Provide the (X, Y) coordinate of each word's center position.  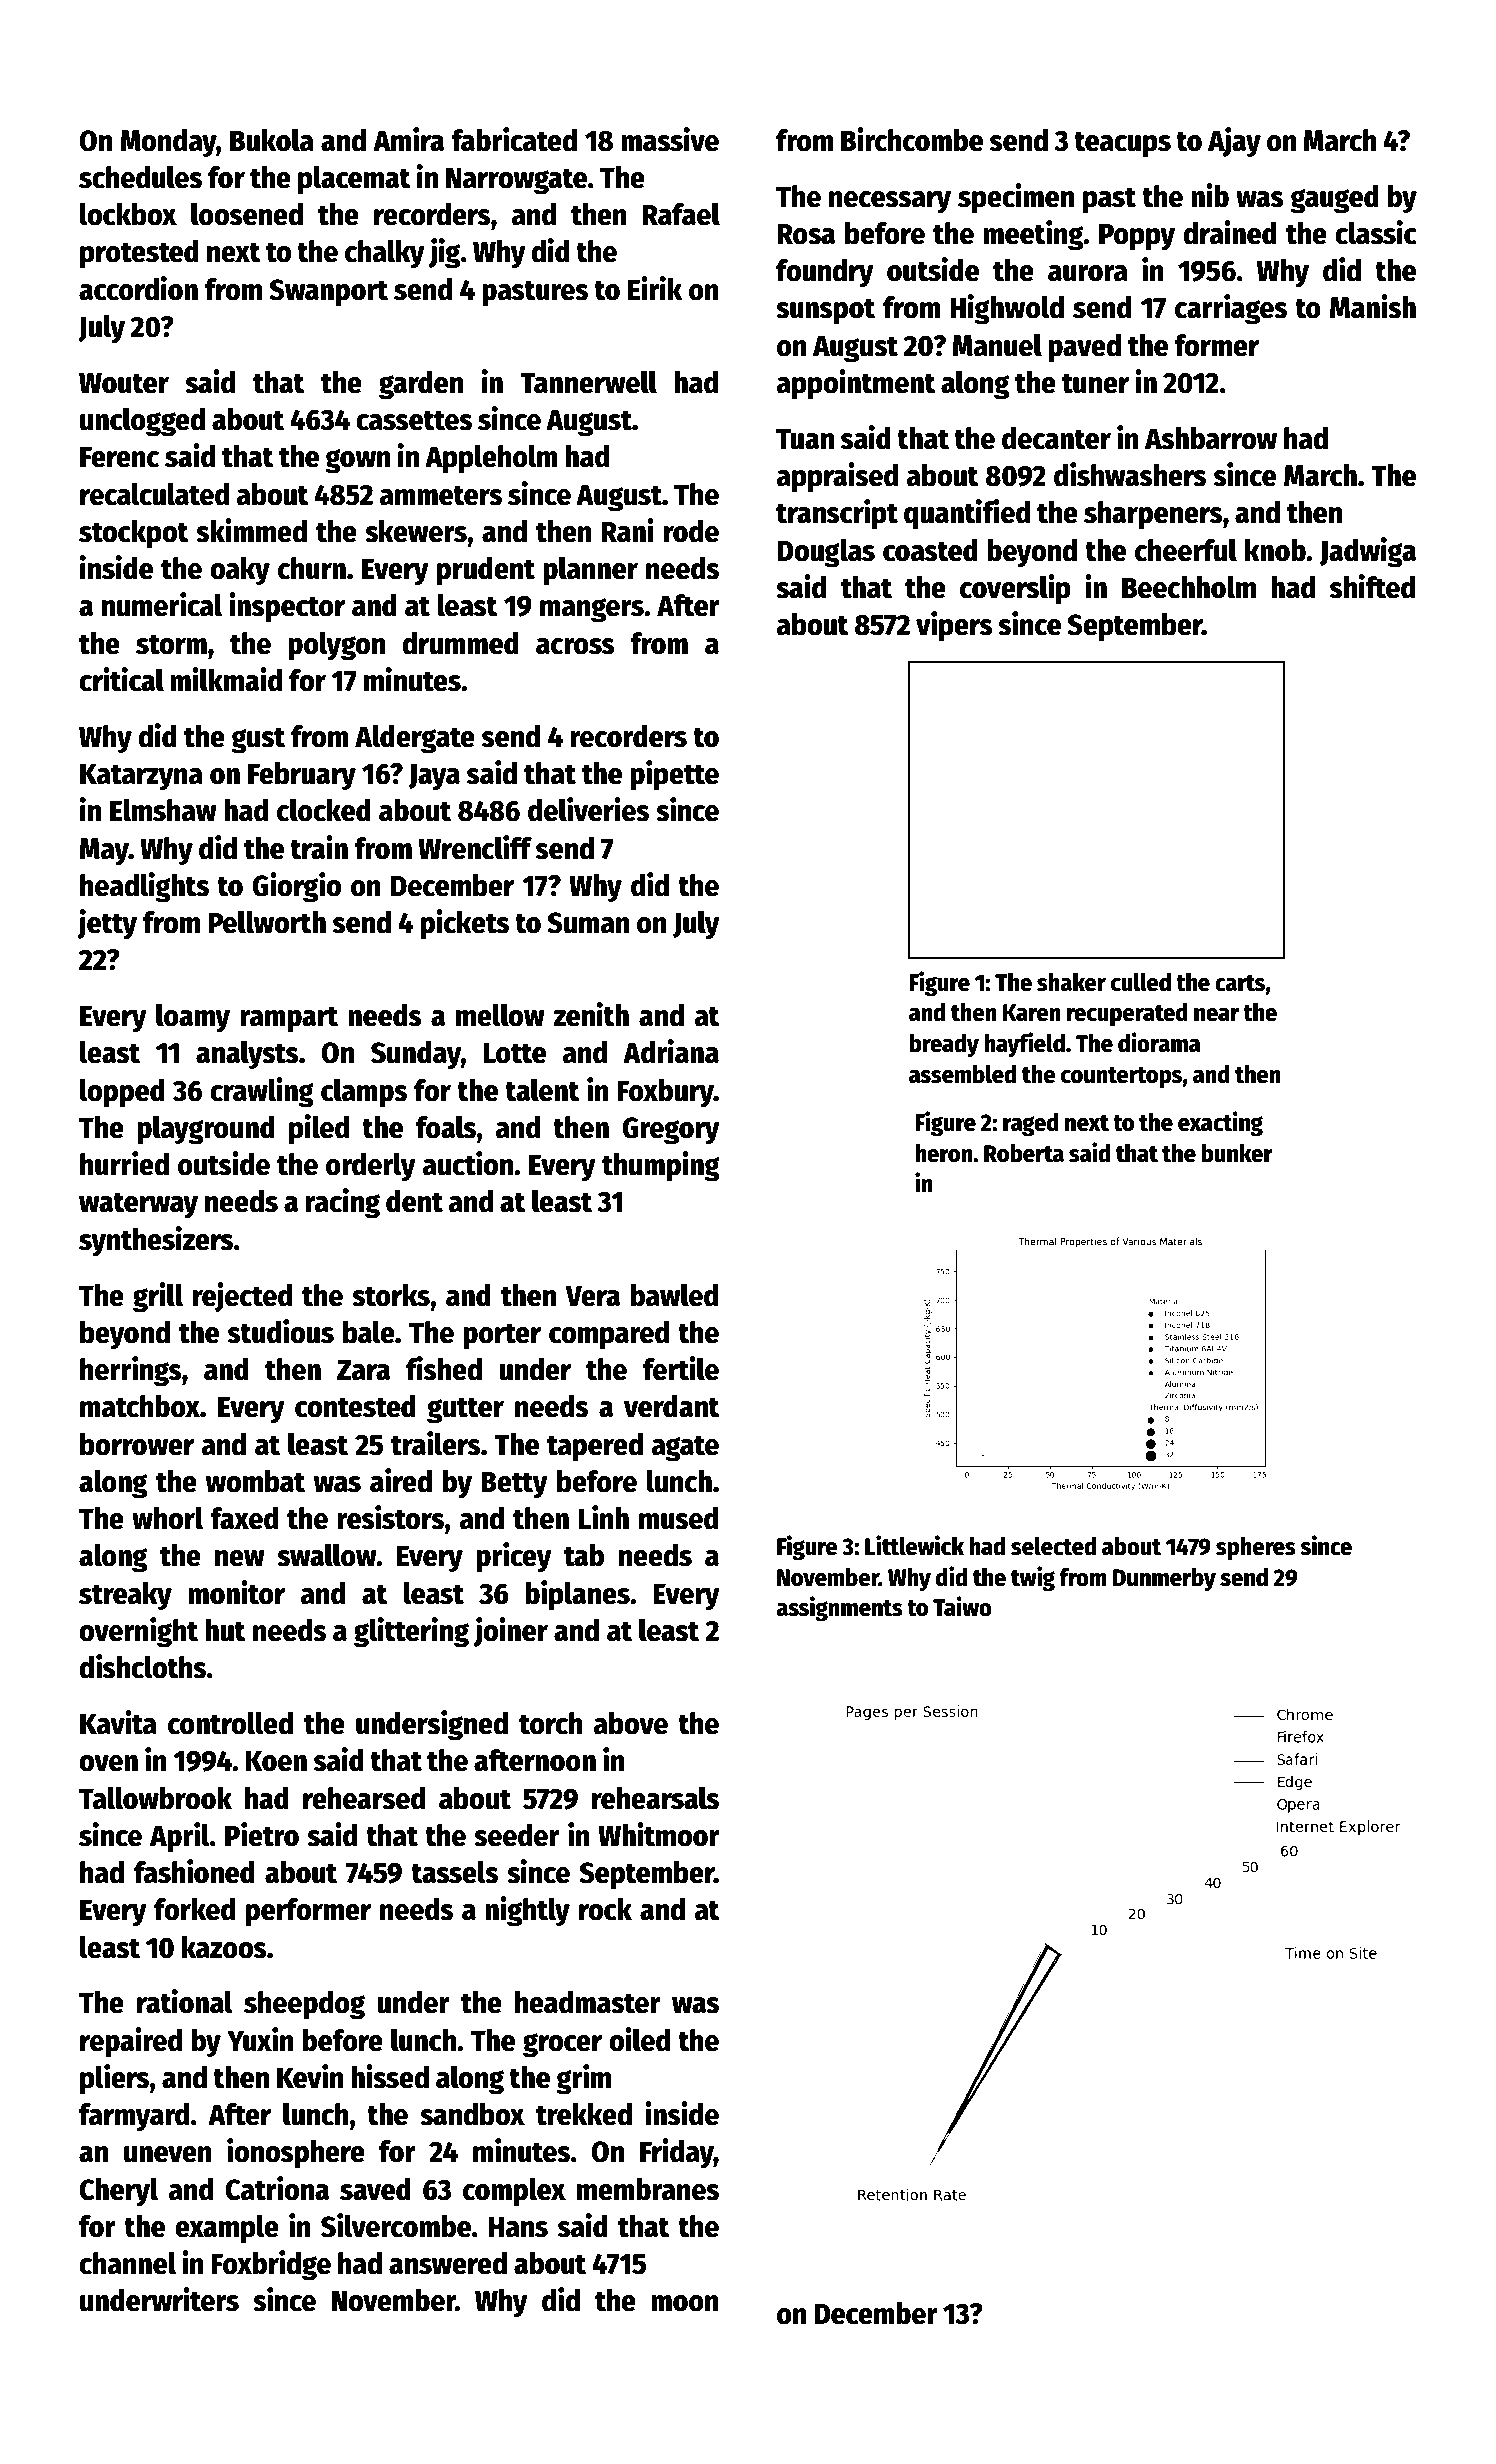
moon (685, 2303)
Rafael (681, 214)
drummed (460, 643)
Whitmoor (659, 1834)
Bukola (272, 140)
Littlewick (914, 1545)
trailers (436, 1443)
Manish (1373, 306)
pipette (674, 775)
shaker (1071, 982)
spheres (1256, 1548)
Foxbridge (271, 2265)
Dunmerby (1164, 1579)
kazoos (224, 1947)
